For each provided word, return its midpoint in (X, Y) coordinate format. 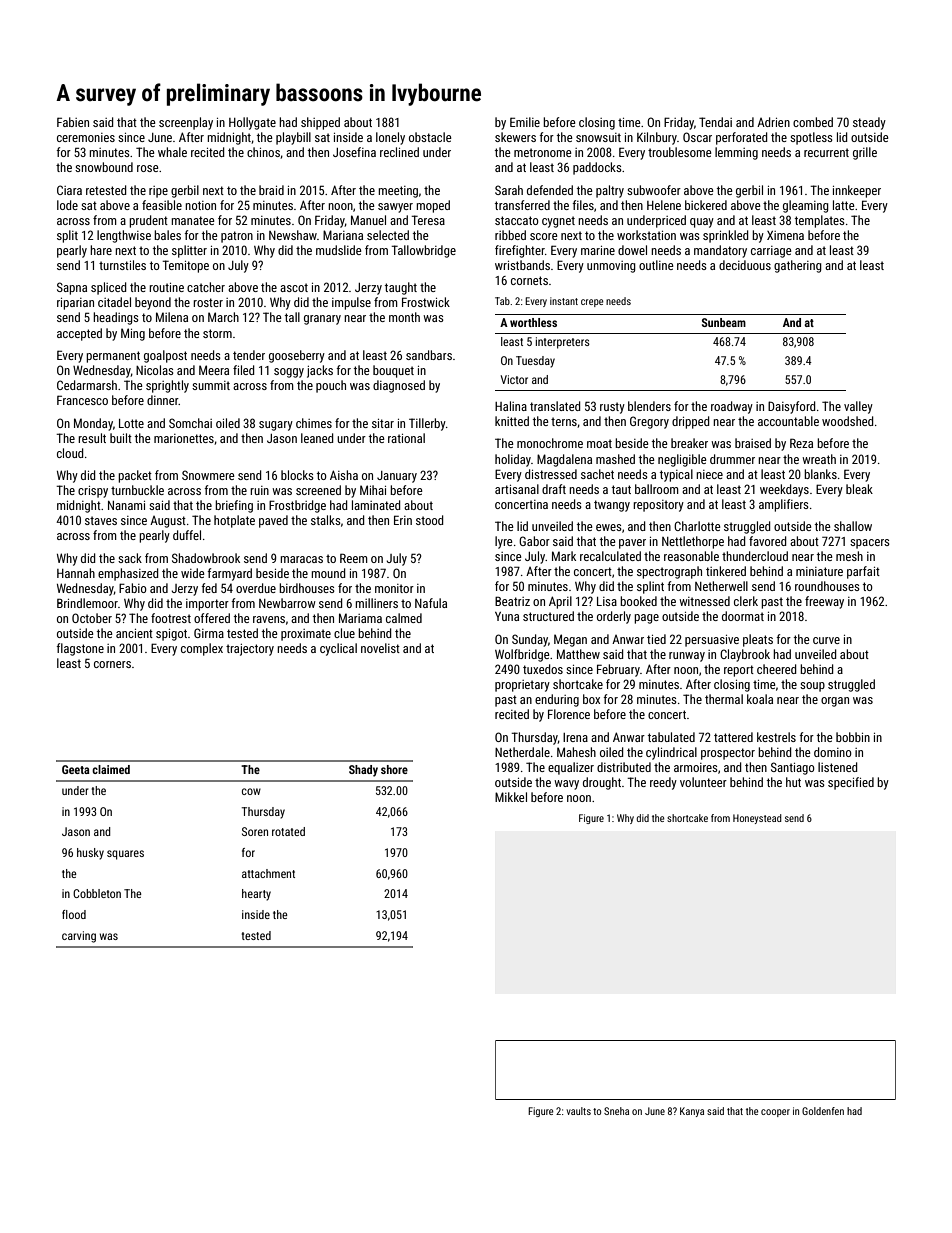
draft (554, 489)
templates (820, 221)
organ (835, 702)
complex (202, 649)
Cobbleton (97, 893)
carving (79, 937)
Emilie (525, 122)
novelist (380, 648)
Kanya (692, 1112)
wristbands (522, 265)
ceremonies (86, 137)
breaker (689, 443)
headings (116, 318)
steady (869, 123)
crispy (93, 492)
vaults (579, 1111)
